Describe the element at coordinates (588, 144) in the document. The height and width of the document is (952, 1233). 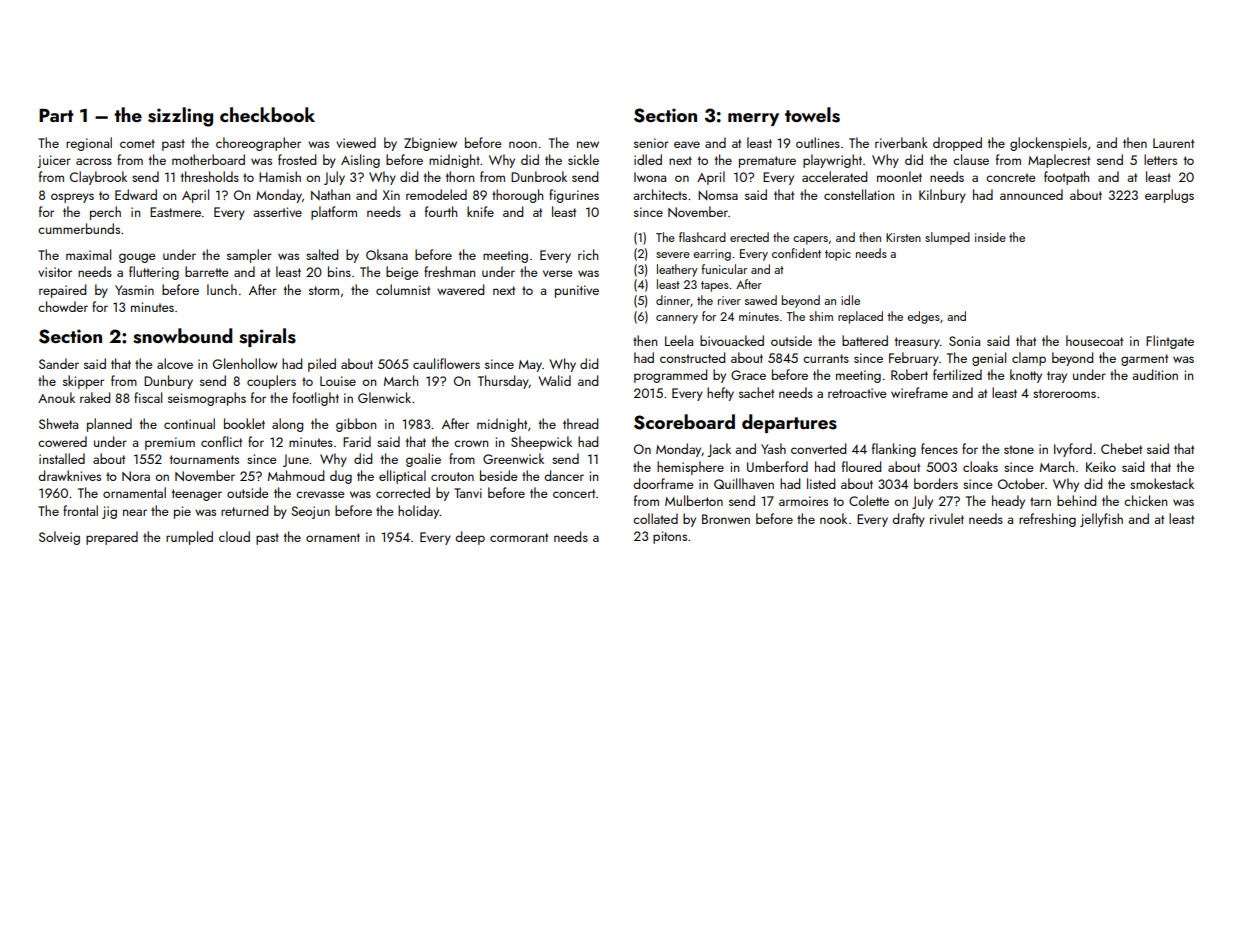
I see `new` at that location.
